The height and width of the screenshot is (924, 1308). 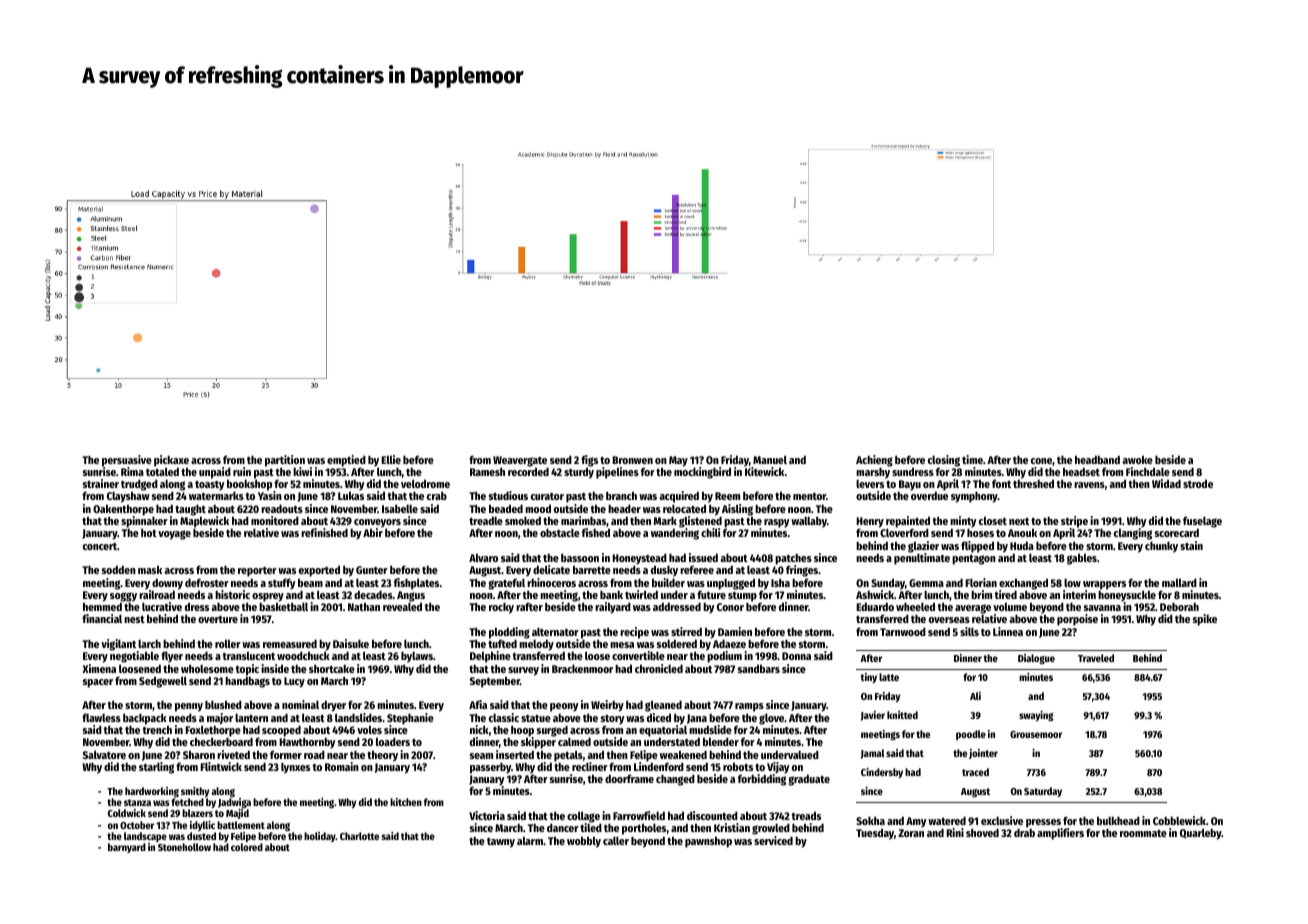 What do you see at coordinates (320, 837) in the screenshot?
I see `holiday` at bounding box center [320, 837].
